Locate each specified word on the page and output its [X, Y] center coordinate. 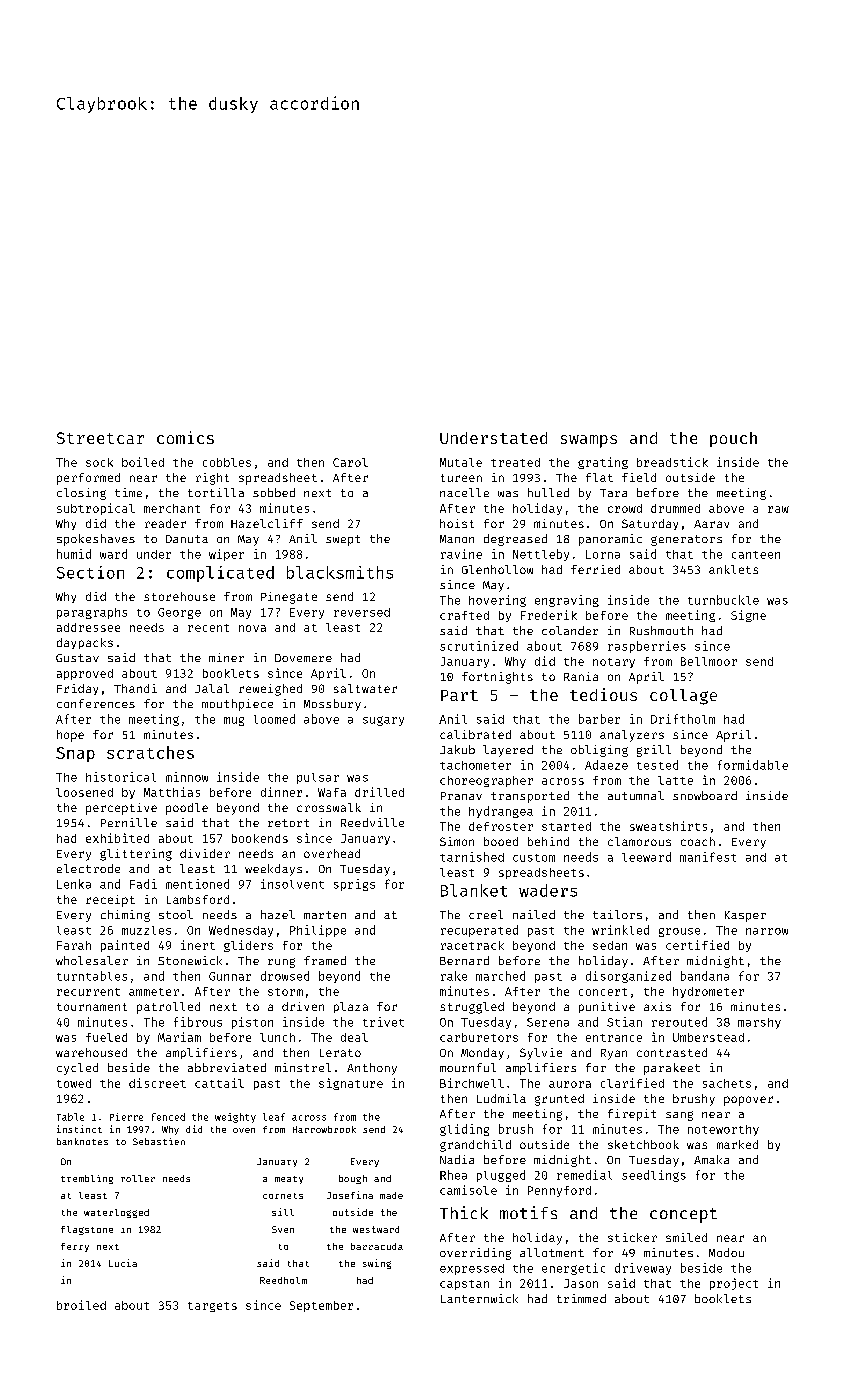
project [734, 1284]
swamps [589, 441]
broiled [81, 1305]
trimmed [581, 1298]
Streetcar [100, 438]
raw [778, 509]
